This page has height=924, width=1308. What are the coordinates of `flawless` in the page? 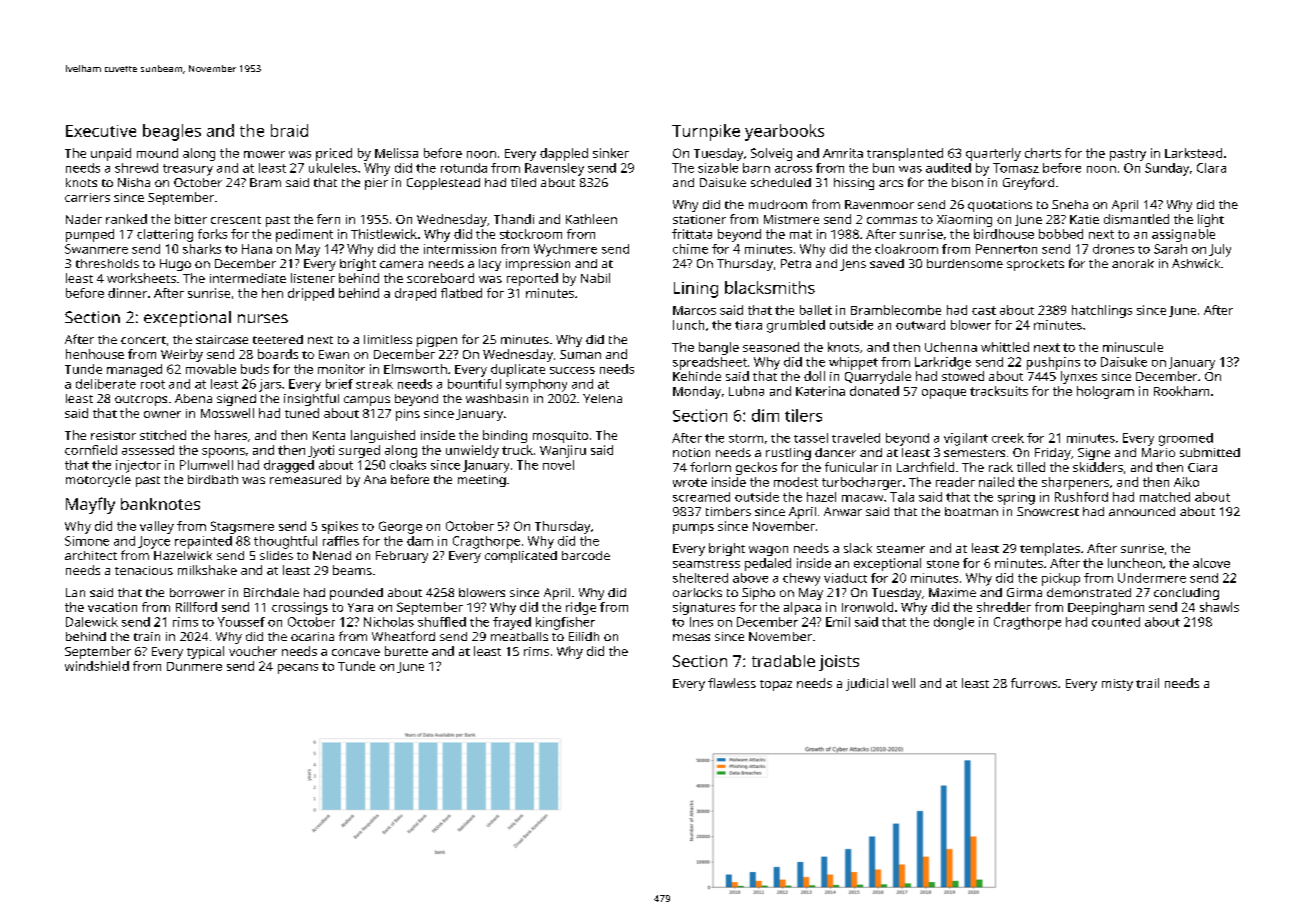 It's located at (732, 683).
